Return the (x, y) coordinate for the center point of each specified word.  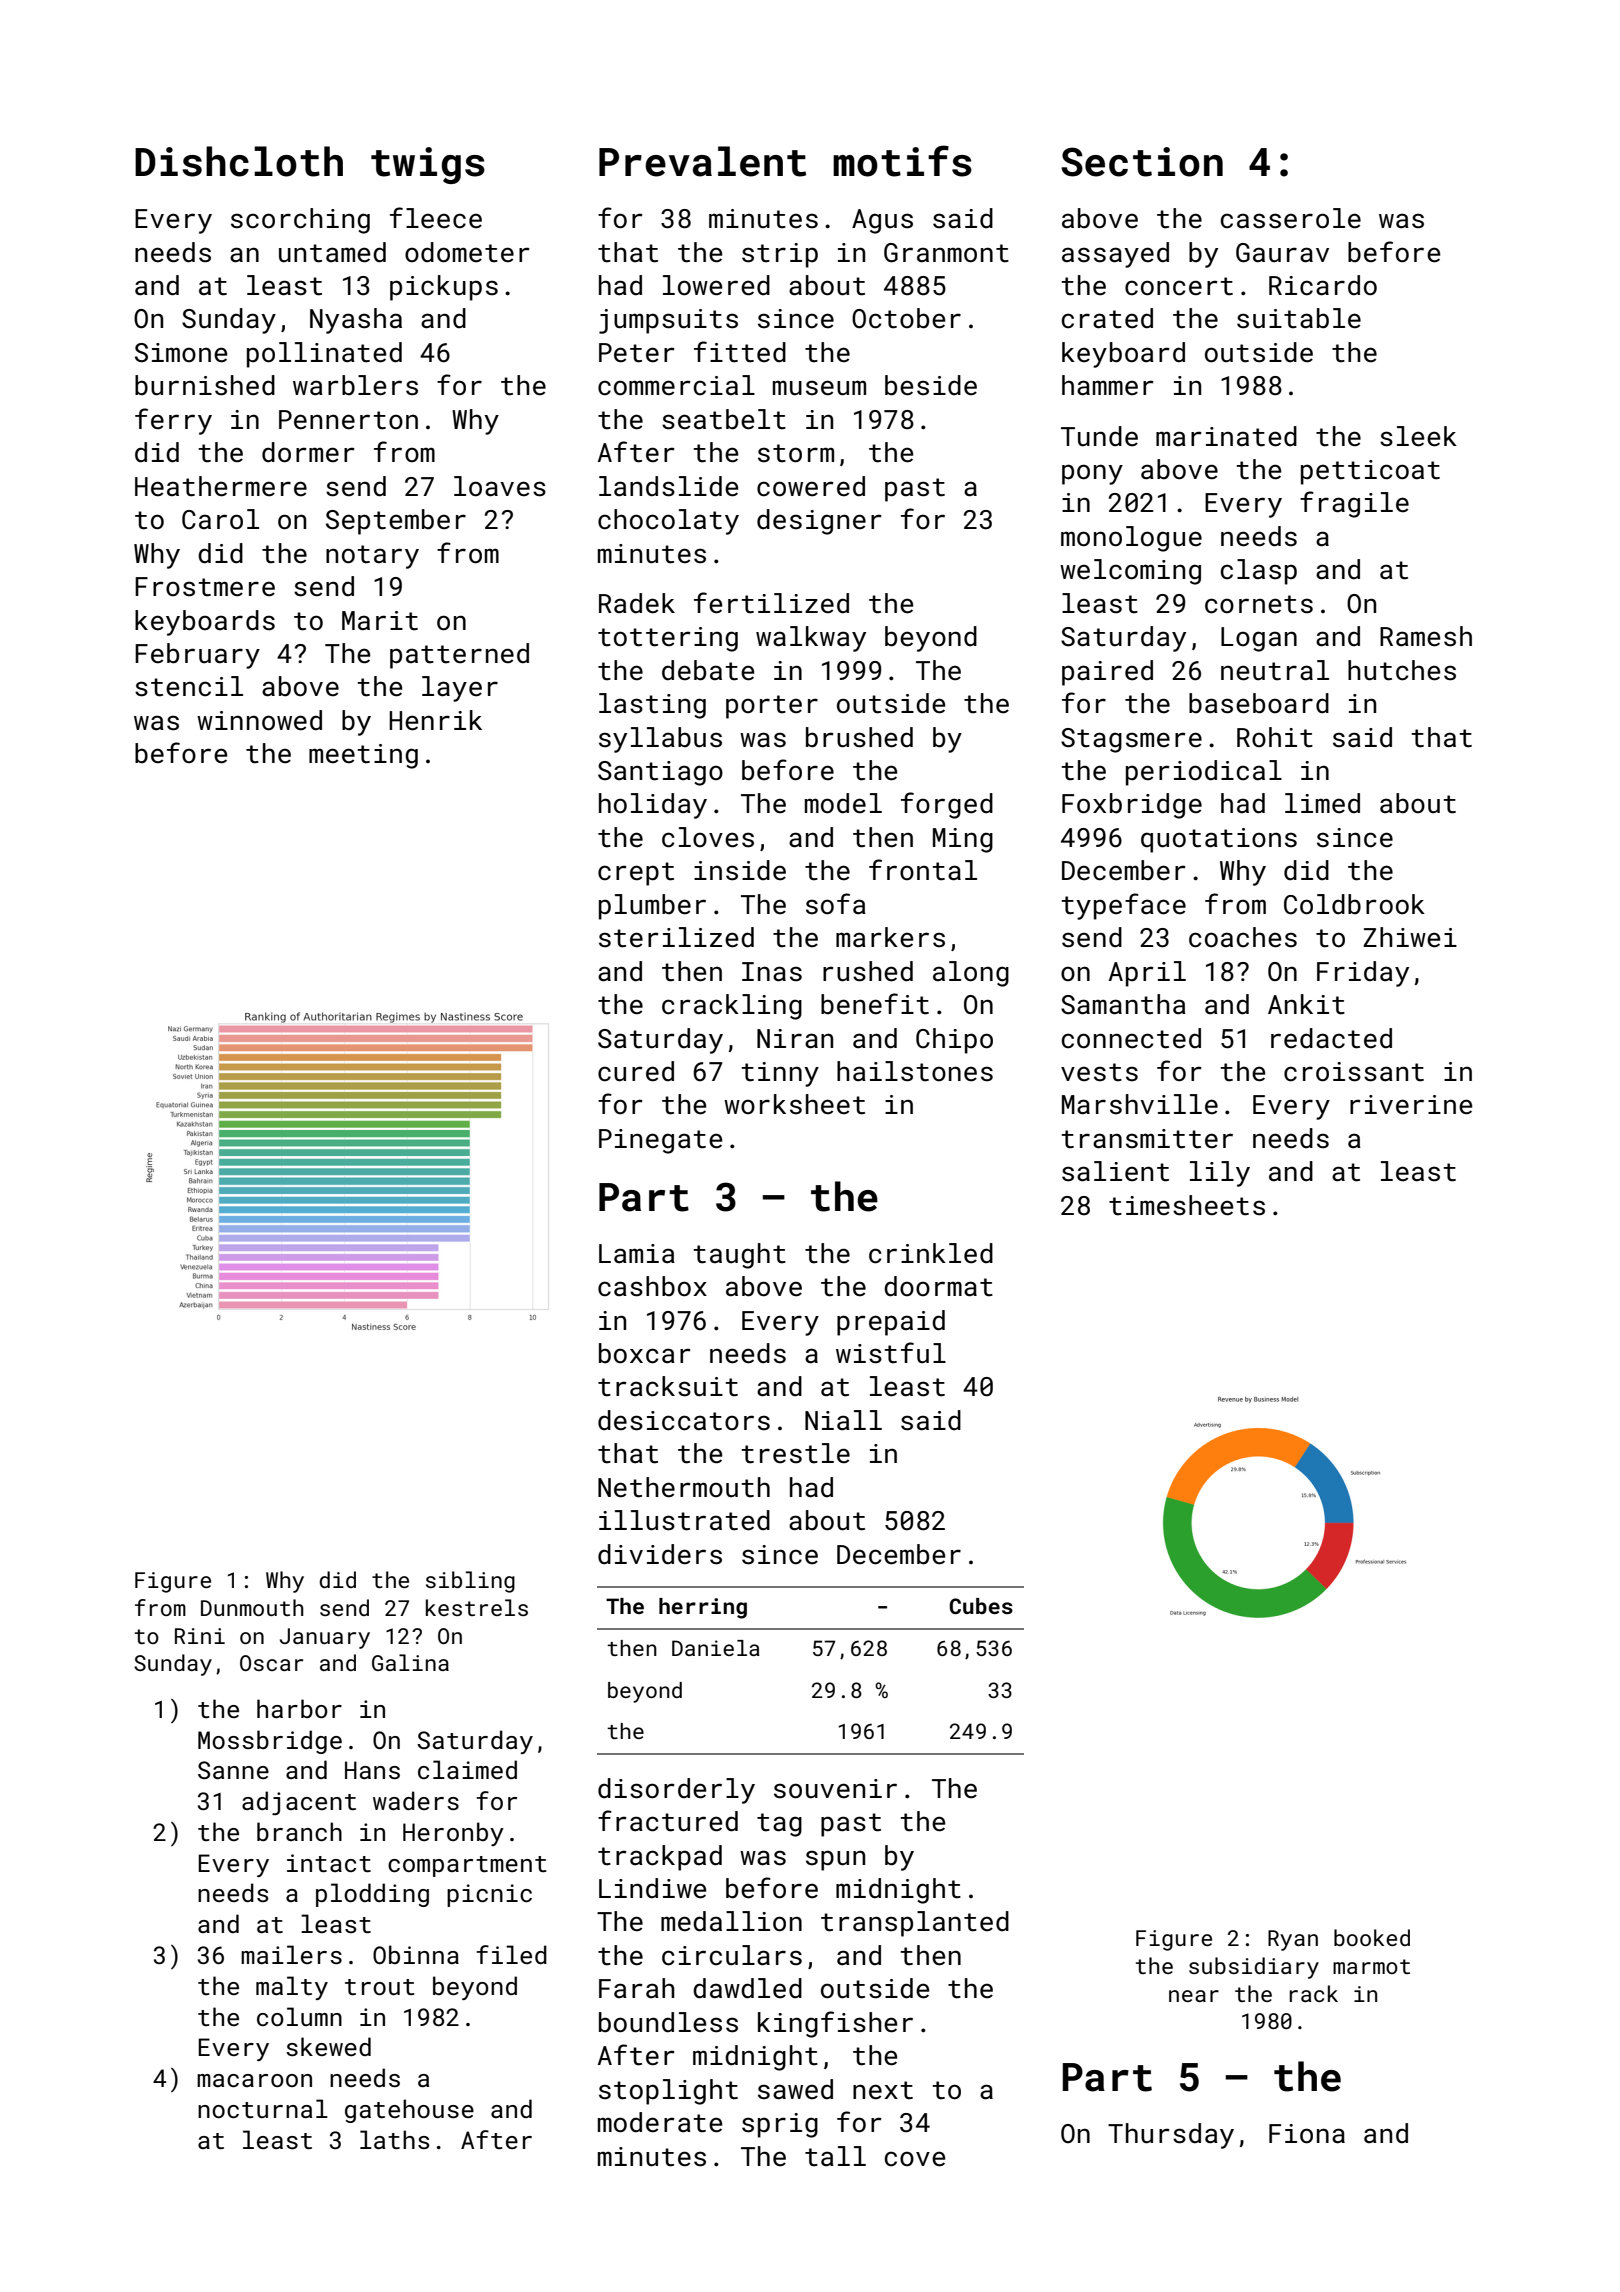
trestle (795, 1453)
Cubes (981, 1606)
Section (1142, 162)
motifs (902, 161)
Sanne (233, 1770)
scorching (300, 221)
